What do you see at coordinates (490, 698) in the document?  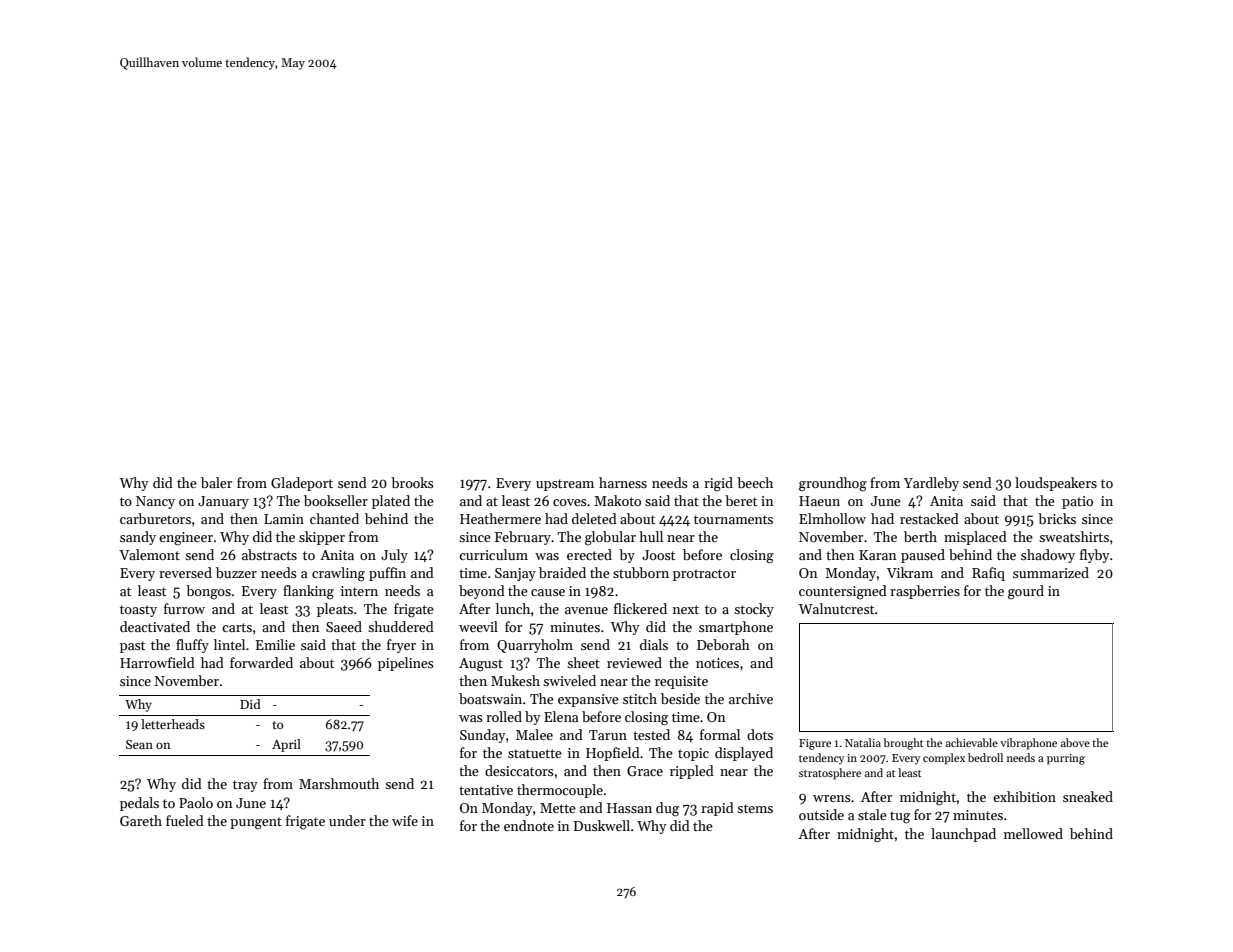 I see `boatswain` at bounding box center [490, 698].
